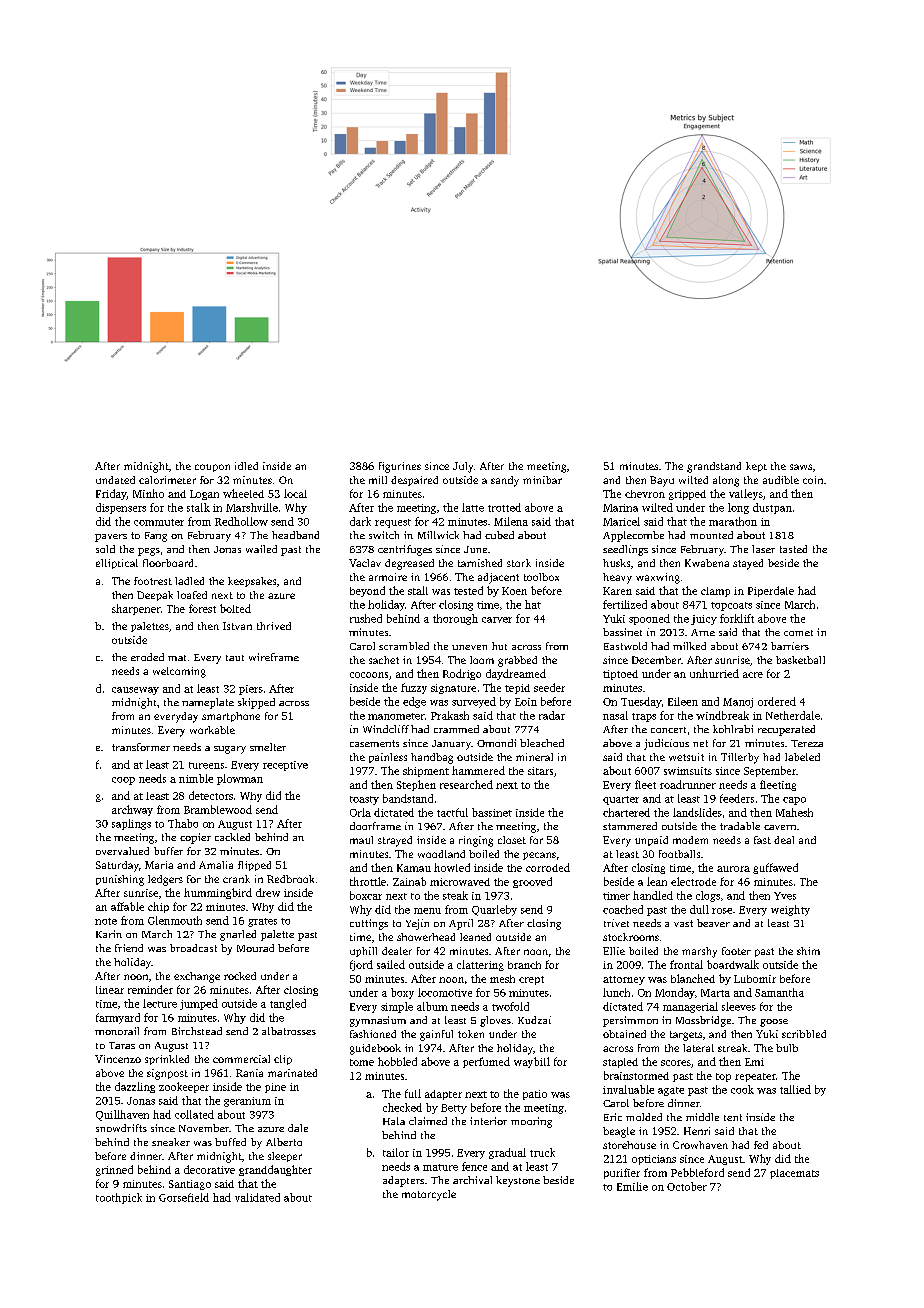 The height and width of the screenshot is (1308, 924). I want to click on Karen, so click(617, 591).
